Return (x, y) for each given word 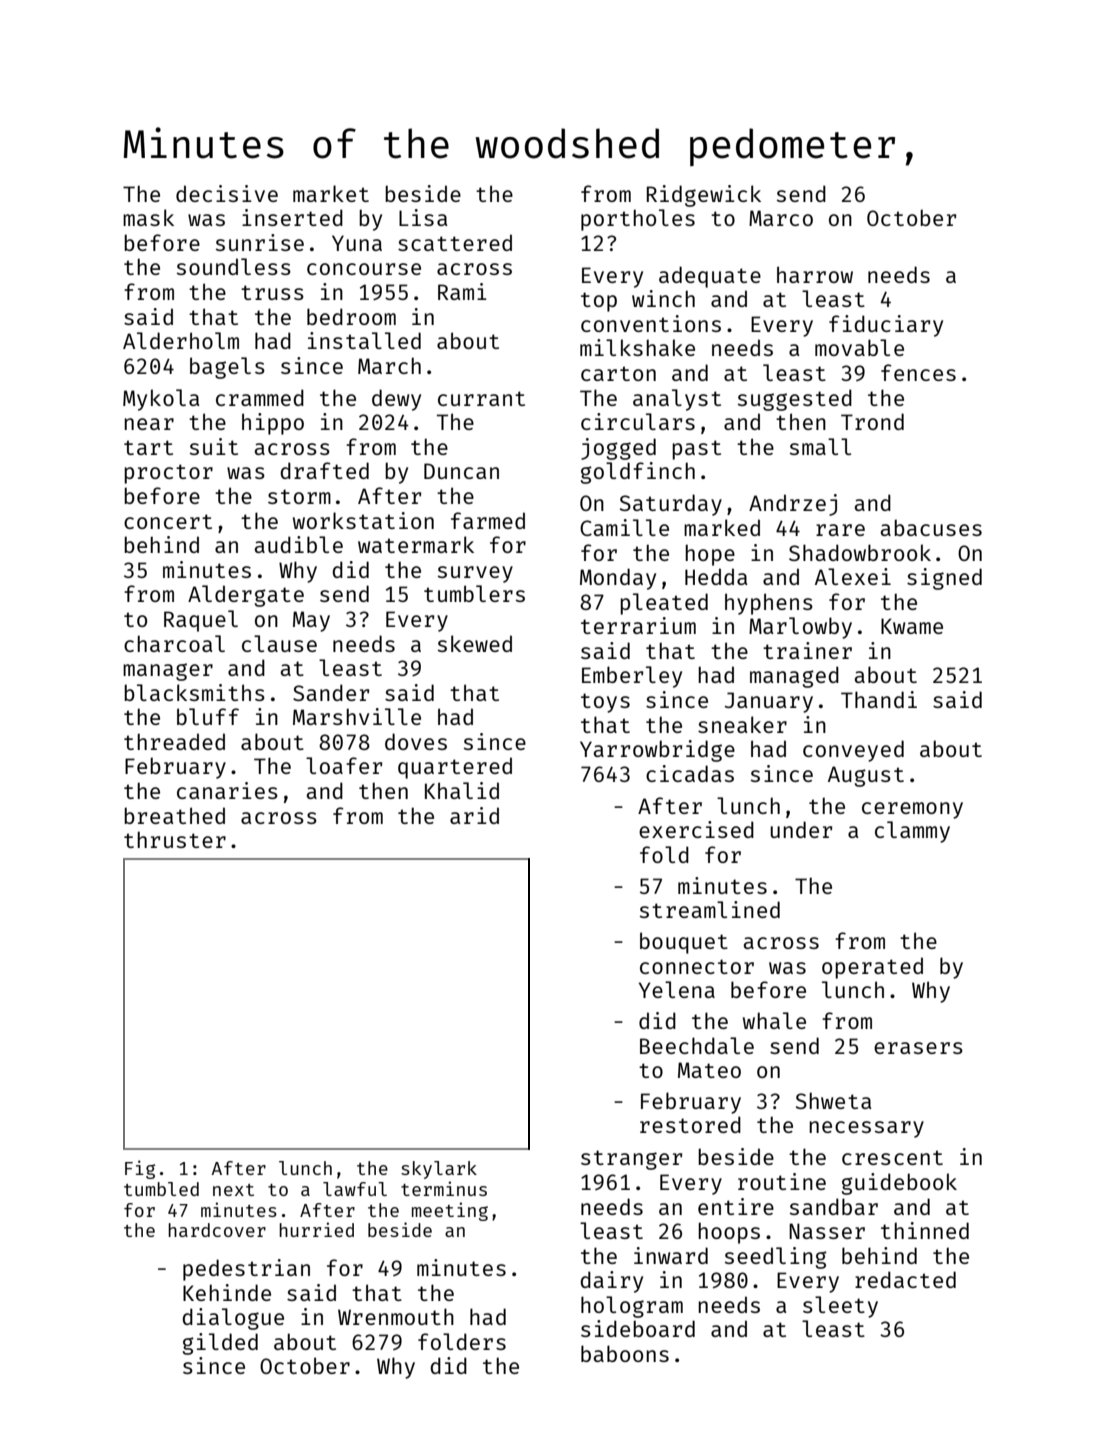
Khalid (462, 790)
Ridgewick (704, 196)
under (801, 829)
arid (474, 815)
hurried (316, 1229)
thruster (175, 840)
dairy (611, 1282)
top (599, 302)
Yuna (357, 243)
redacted (905, 1279)
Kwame (912, 626)
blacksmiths (194, 692)
